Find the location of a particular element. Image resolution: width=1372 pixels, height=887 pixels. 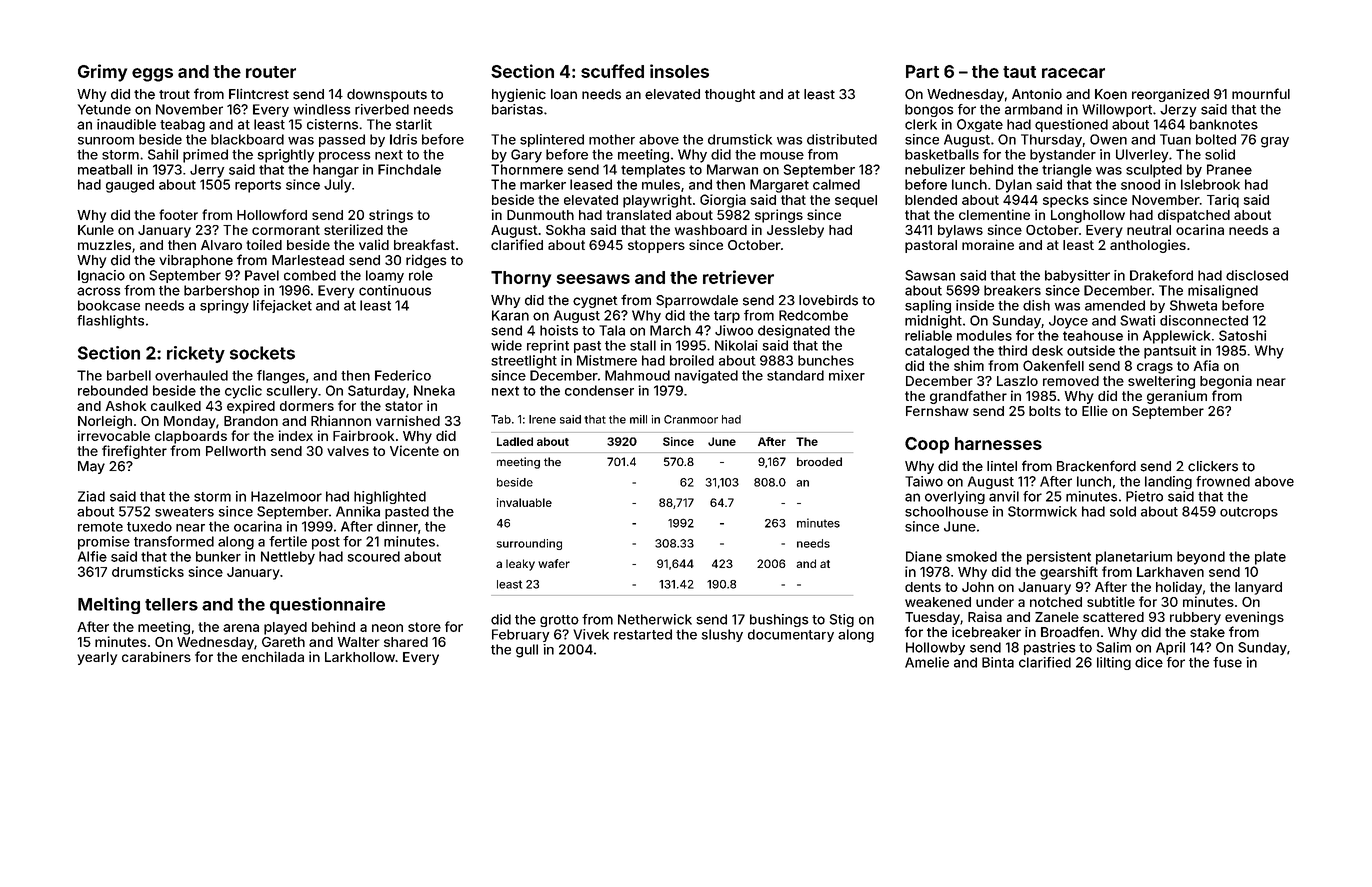

arena is located at coordinates (241, 628).
